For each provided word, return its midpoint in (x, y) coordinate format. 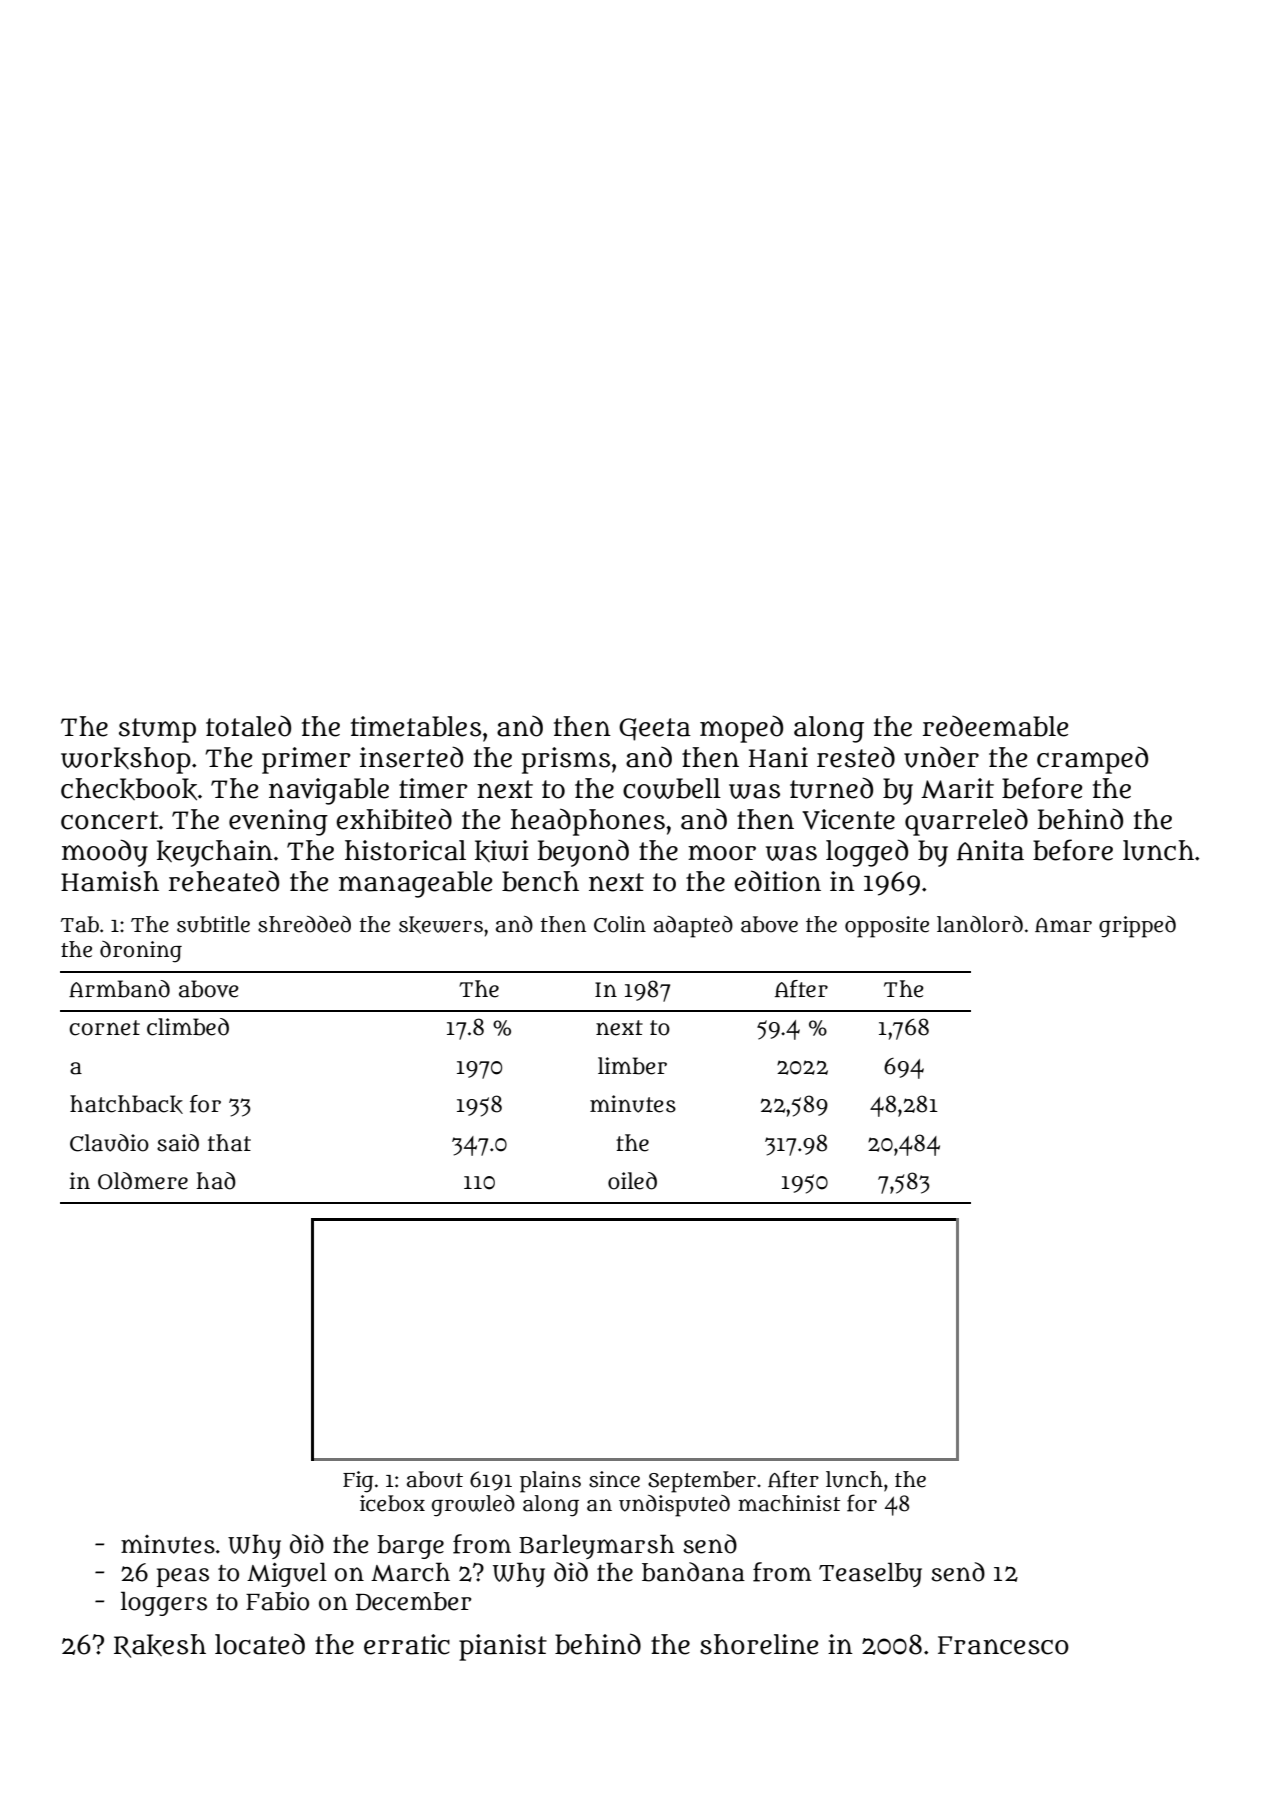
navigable (329, 791)
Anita (990, 850)
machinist (789, 1503)
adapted (693, 927)
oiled (632, 1181)
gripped (1137, 927)
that (229, 1143)
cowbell (672, 788)
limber (632, 1066)
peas (183, 1577)
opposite (887, 927)
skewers (441, 925)
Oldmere (143, 1181)
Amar (1063, 925)
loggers (164, 1603)
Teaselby (870, 1574)
